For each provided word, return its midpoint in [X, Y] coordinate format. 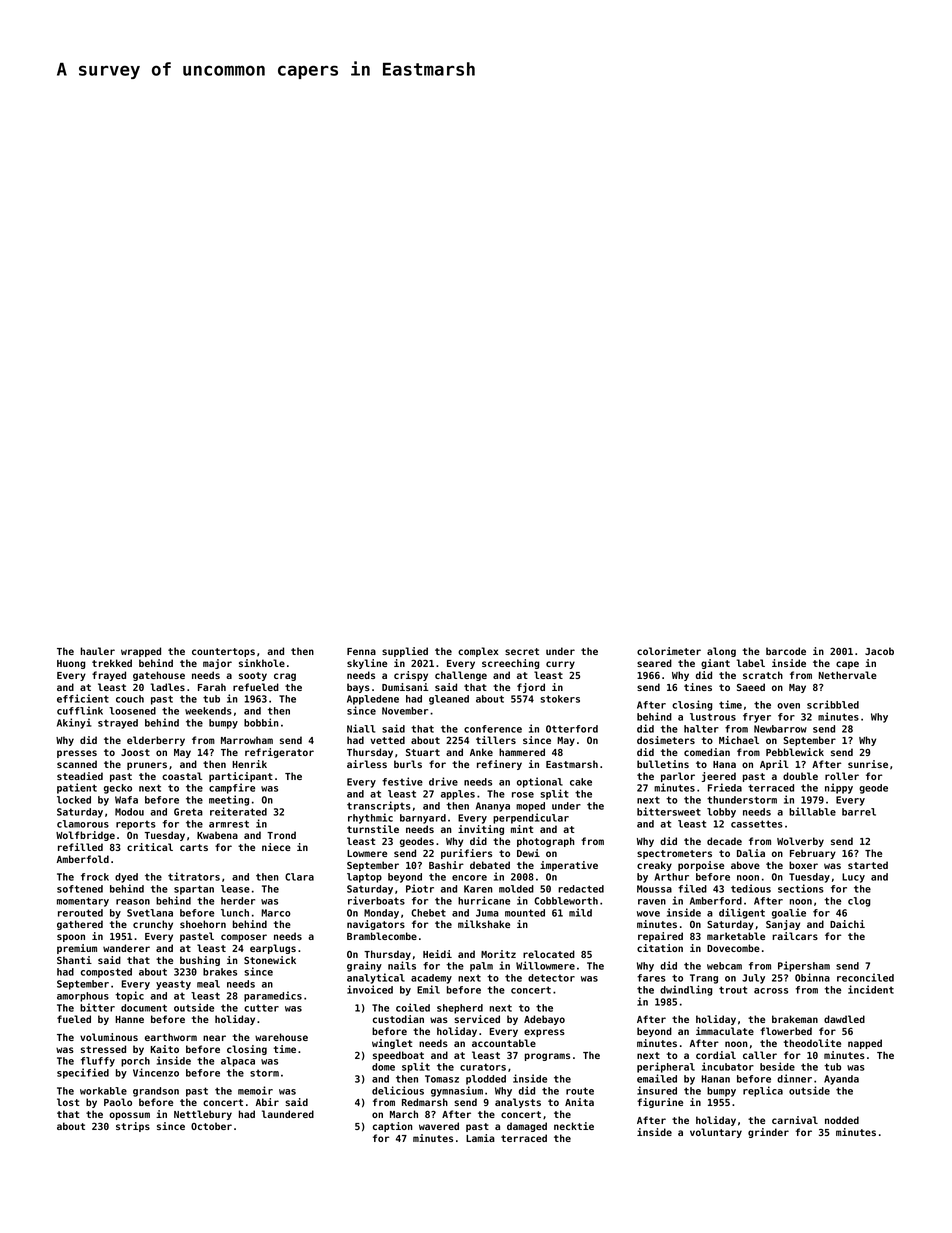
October [211, 1126]
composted [106, 973]
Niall [361, 728]
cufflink [80, 710]
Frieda [725, 787]
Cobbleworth [566, 901]
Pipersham [804, 966]
